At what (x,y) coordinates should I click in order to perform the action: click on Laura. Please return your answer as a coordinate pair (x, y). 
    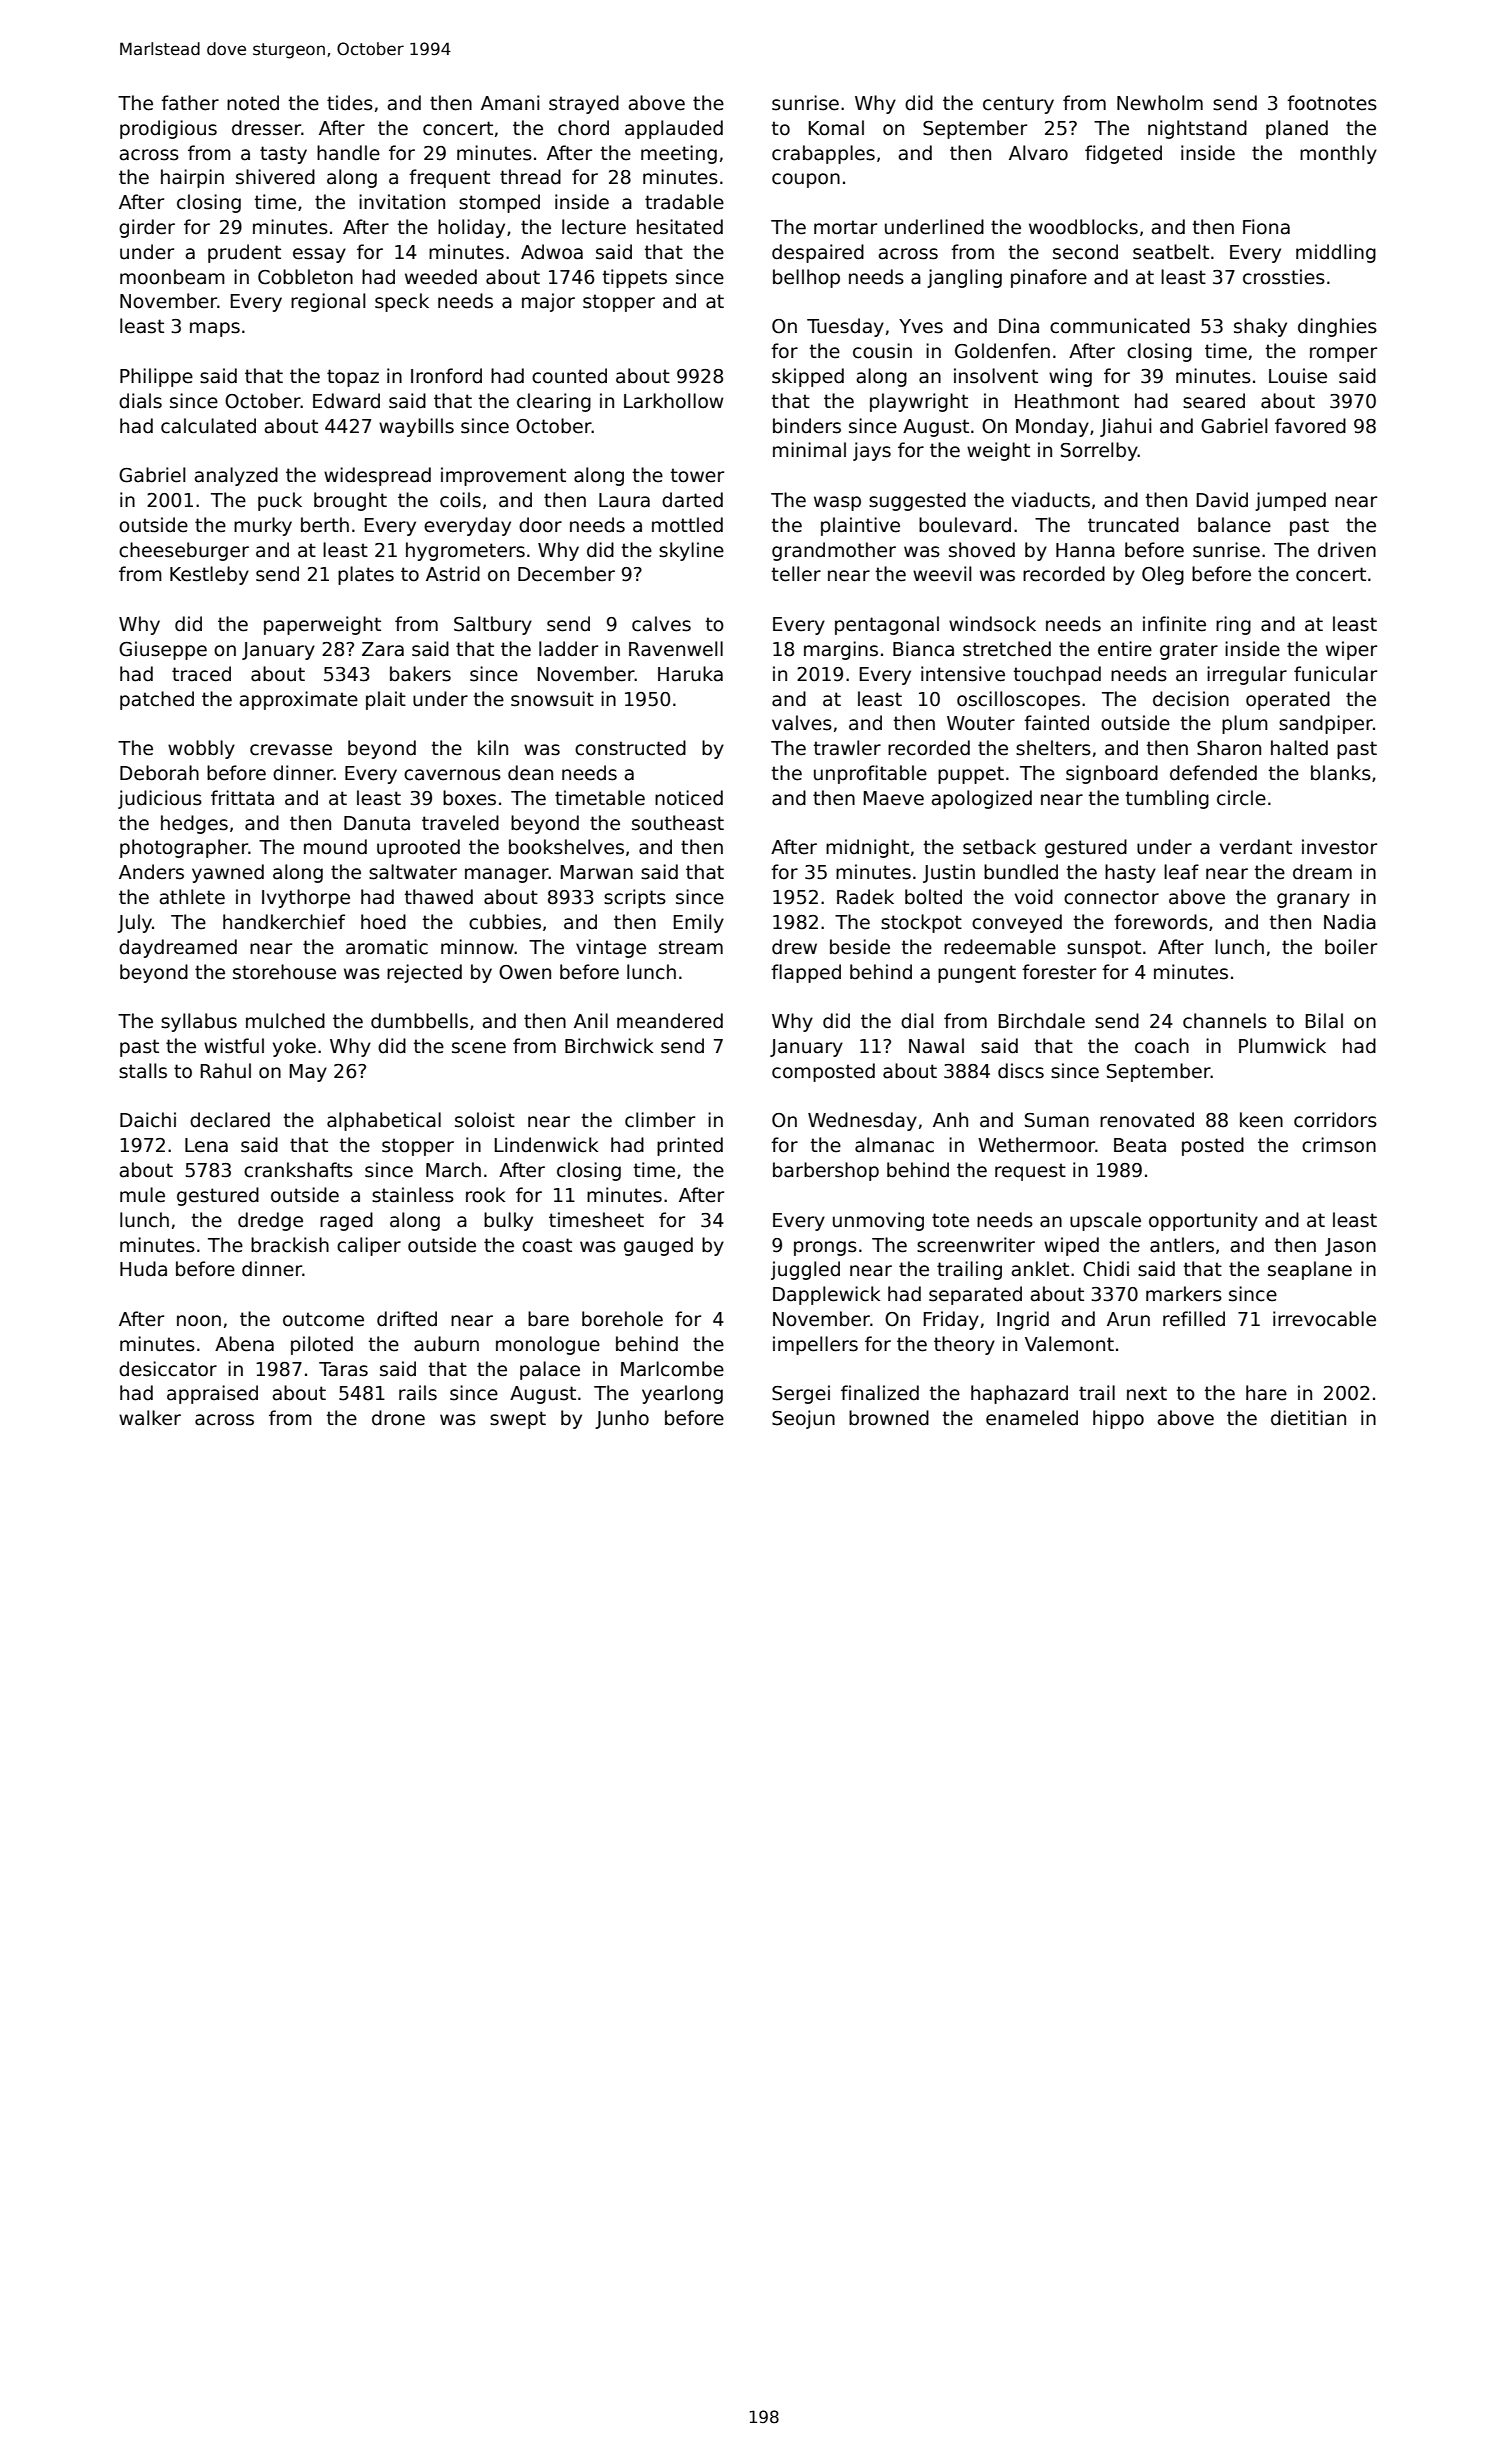
    Looking at the image, I should click on (624, 500).
